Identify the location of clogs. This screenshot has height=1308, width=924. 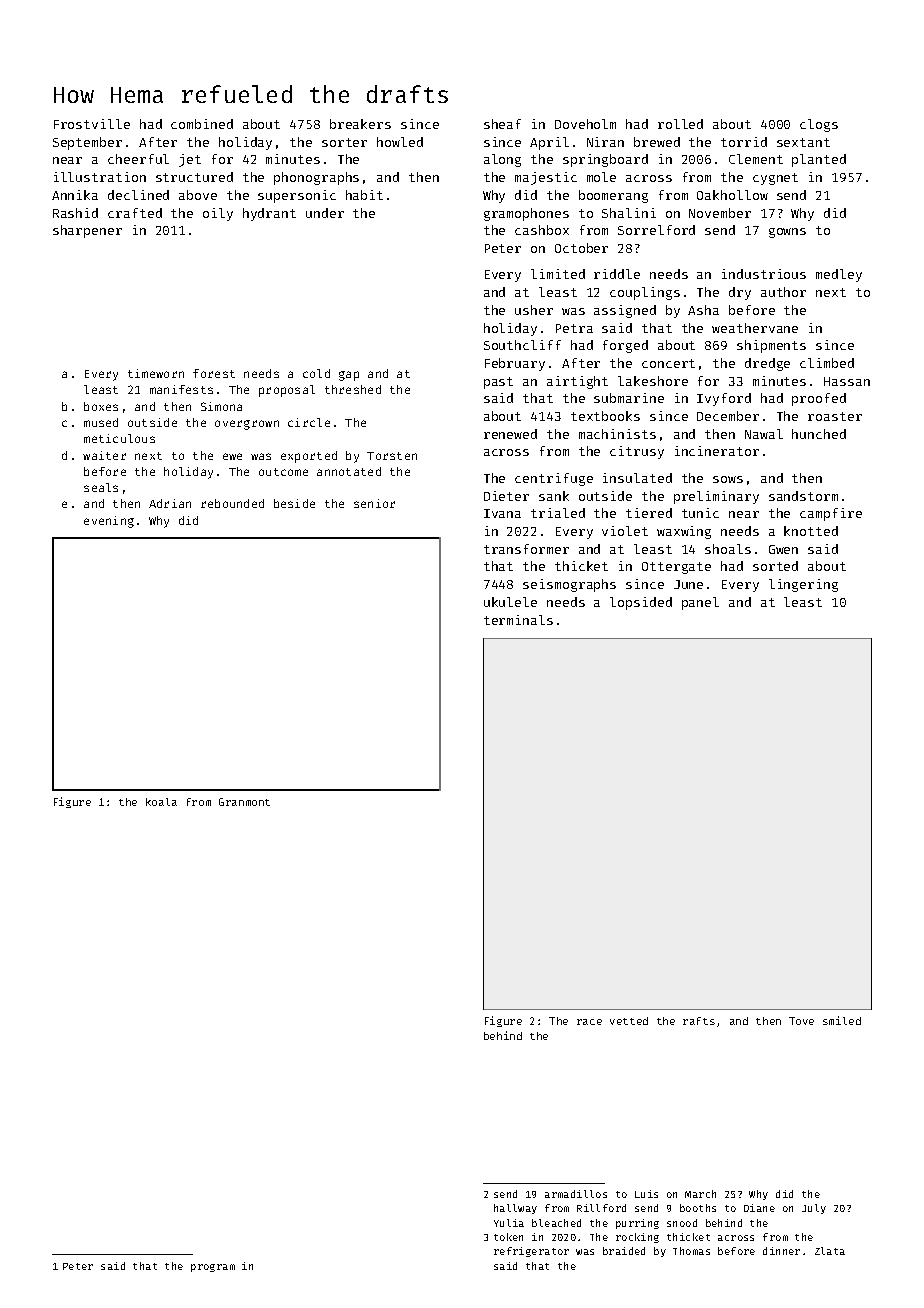
(819, 125).
